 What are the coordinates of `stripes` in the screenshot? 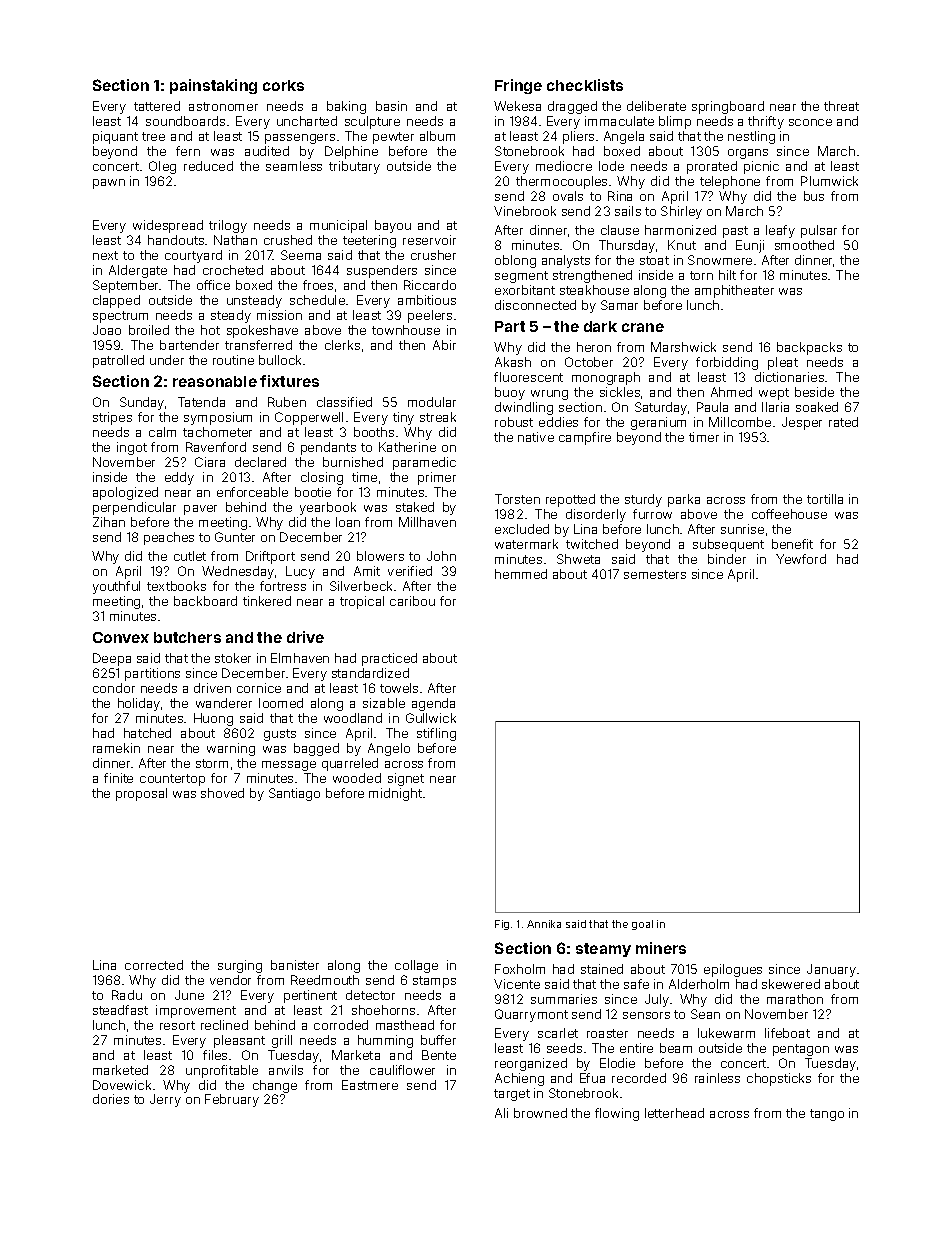 It's located at (112, 418).
